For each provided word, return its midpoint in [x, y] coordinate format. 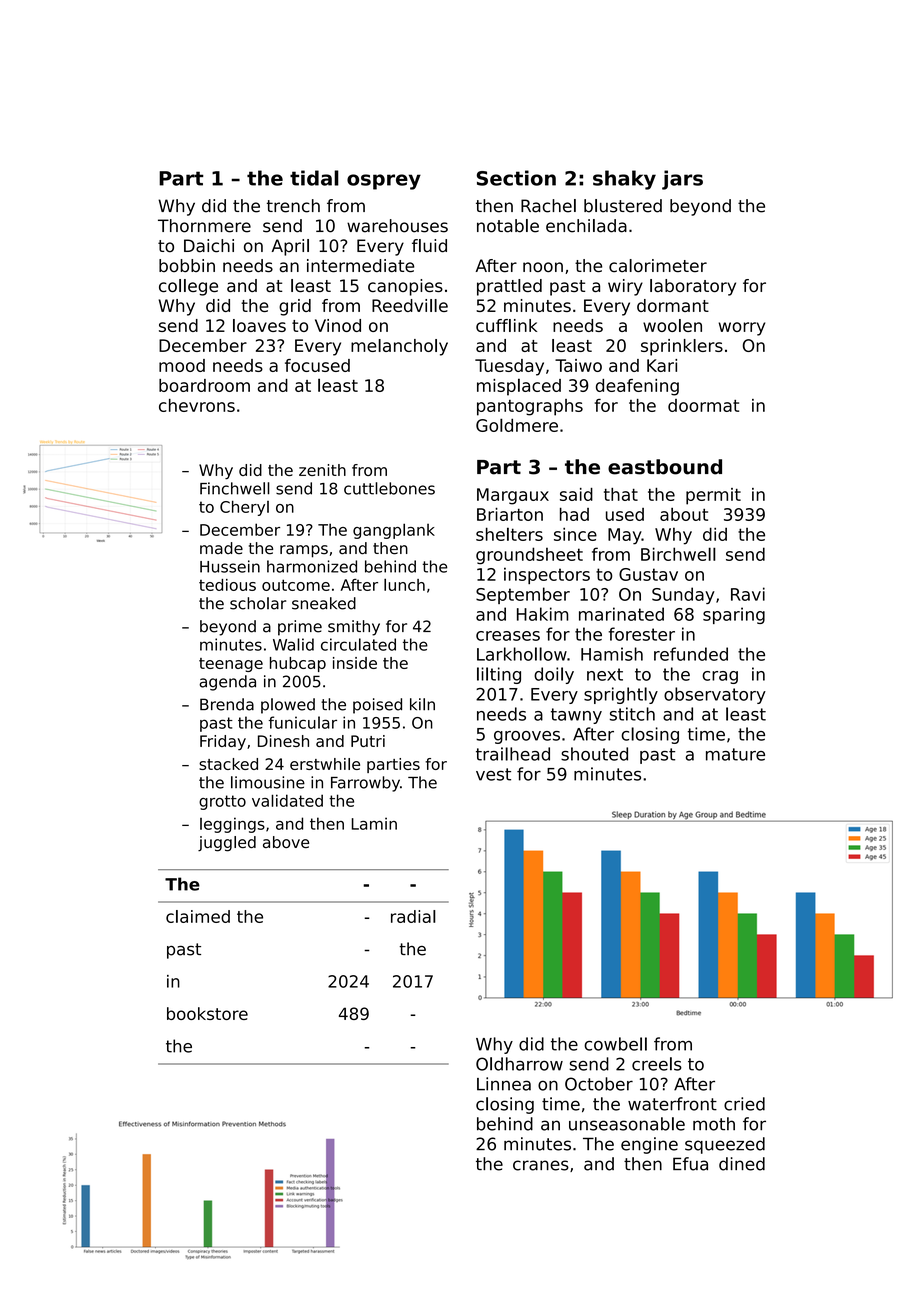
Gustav [648, 574]
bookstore [207, 1013]
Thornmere [204, 226]
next [605, 674]
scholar [258, 603]
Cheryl [244, 508]
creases [508, 636]
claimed [198, 916]
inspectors [547, 575]
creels [657, 1064]
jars [682, 180]
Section [516, 178]
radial [413, 916]
